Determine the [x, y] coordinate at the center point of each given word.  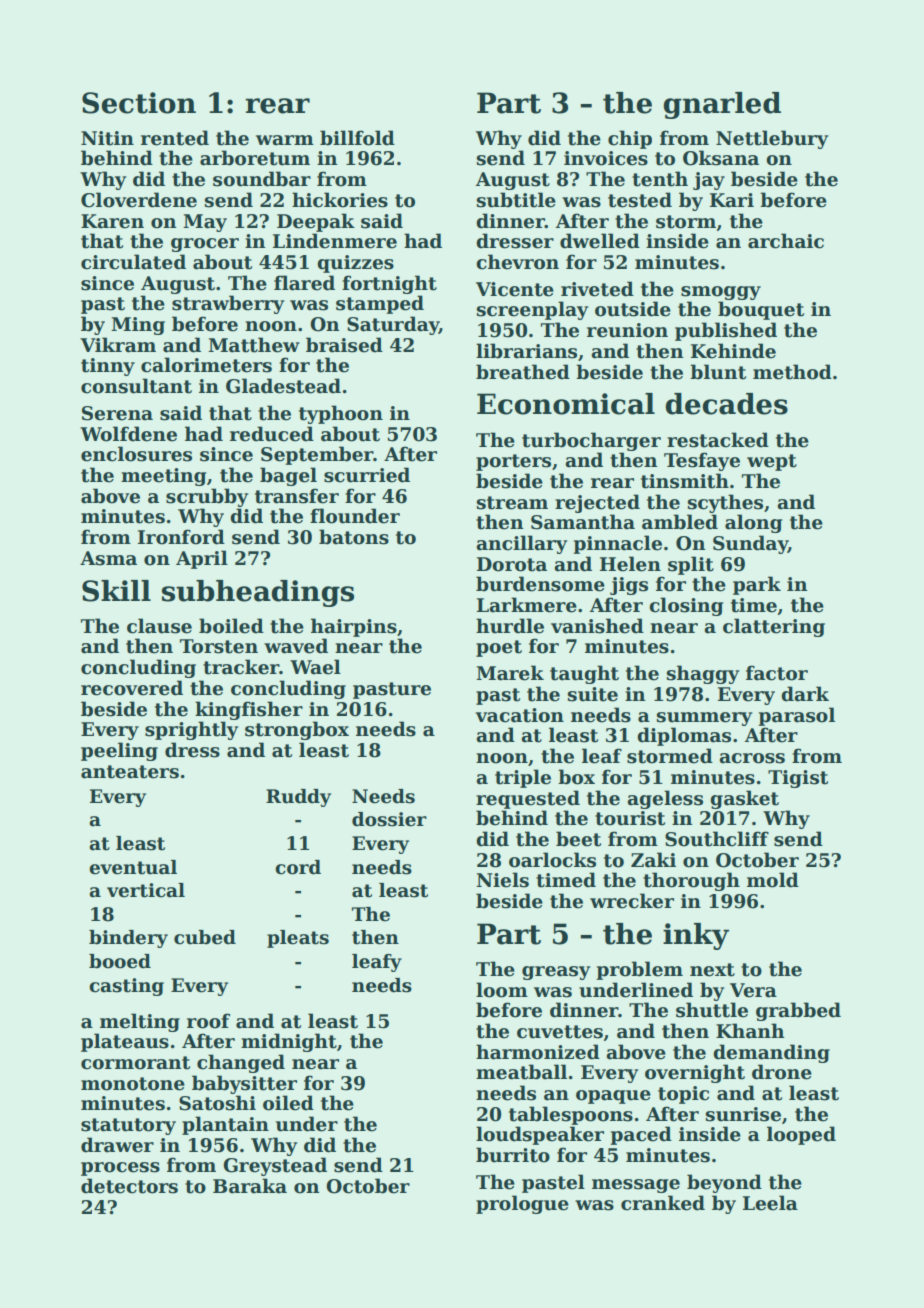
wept [772, 462]
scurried [367, 475]
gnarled [722, 105]
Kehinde [733, 351]
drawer [117, 1145]
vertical [146, 890]
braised [344, 345]
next [712, 970]
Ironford [181, 537]
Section [139, 103]
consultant [136, 386]
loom [502, 990]
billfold [357, 138]
